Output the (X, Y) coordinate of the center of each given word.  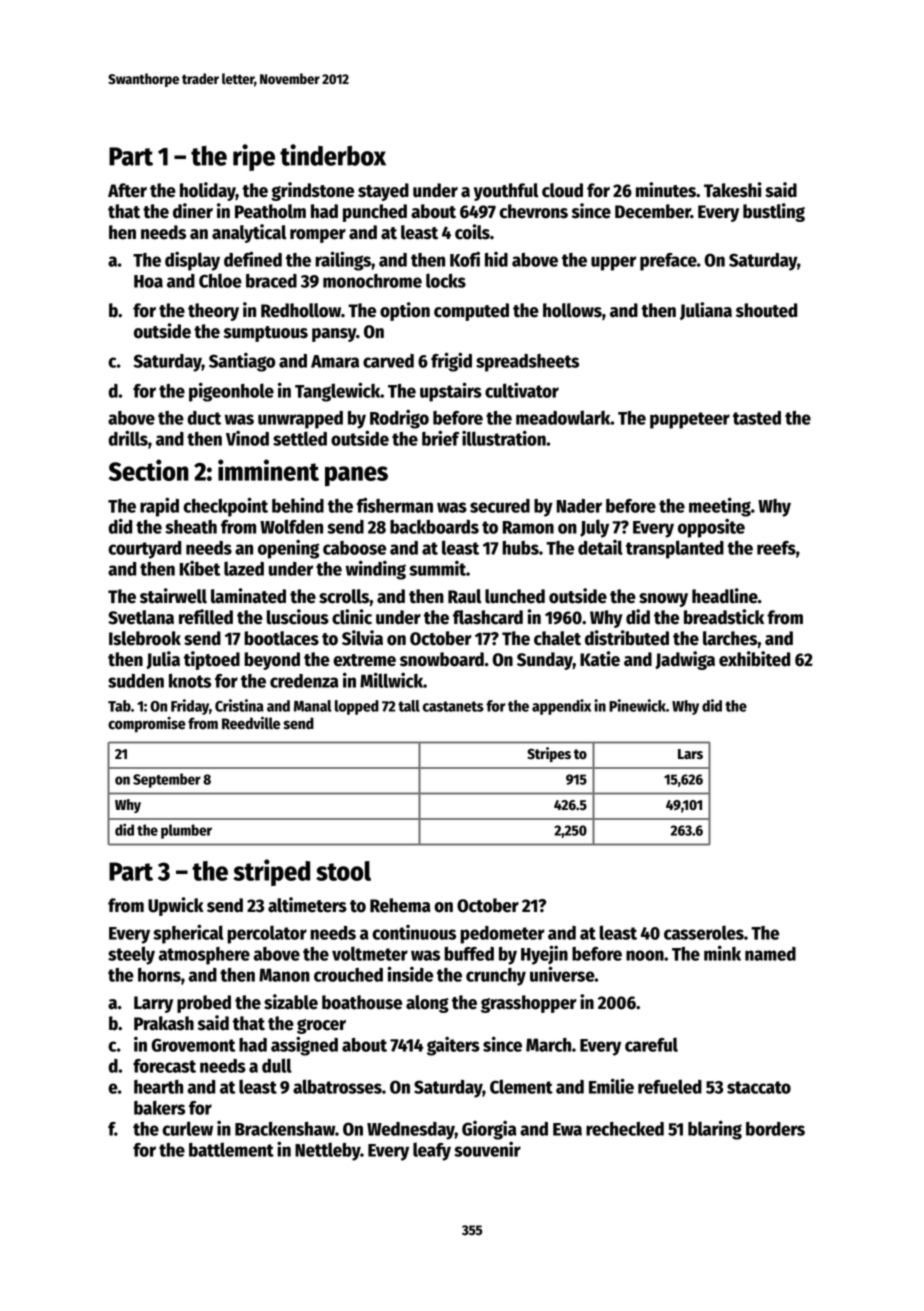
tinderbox (333, 155)
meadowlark (563, 417)
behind (298, 505)
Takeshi (733, 190)
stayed (383, 192)
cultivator (522, 390)
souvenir (487, 1149)
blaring (715, 1130)
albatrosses (337, 1086)
